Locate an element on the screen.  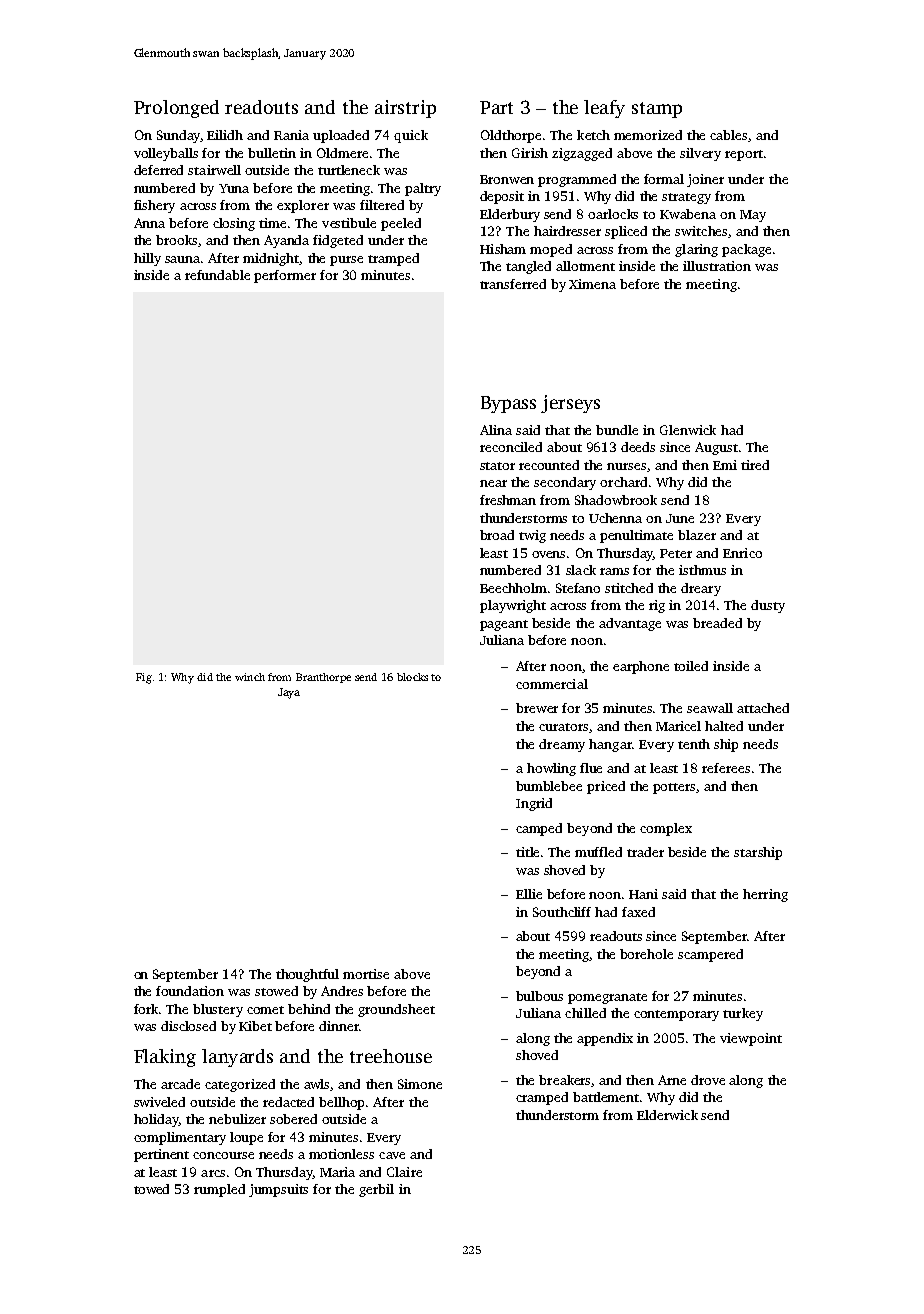
silvery is located at coordinates (700, 154).
